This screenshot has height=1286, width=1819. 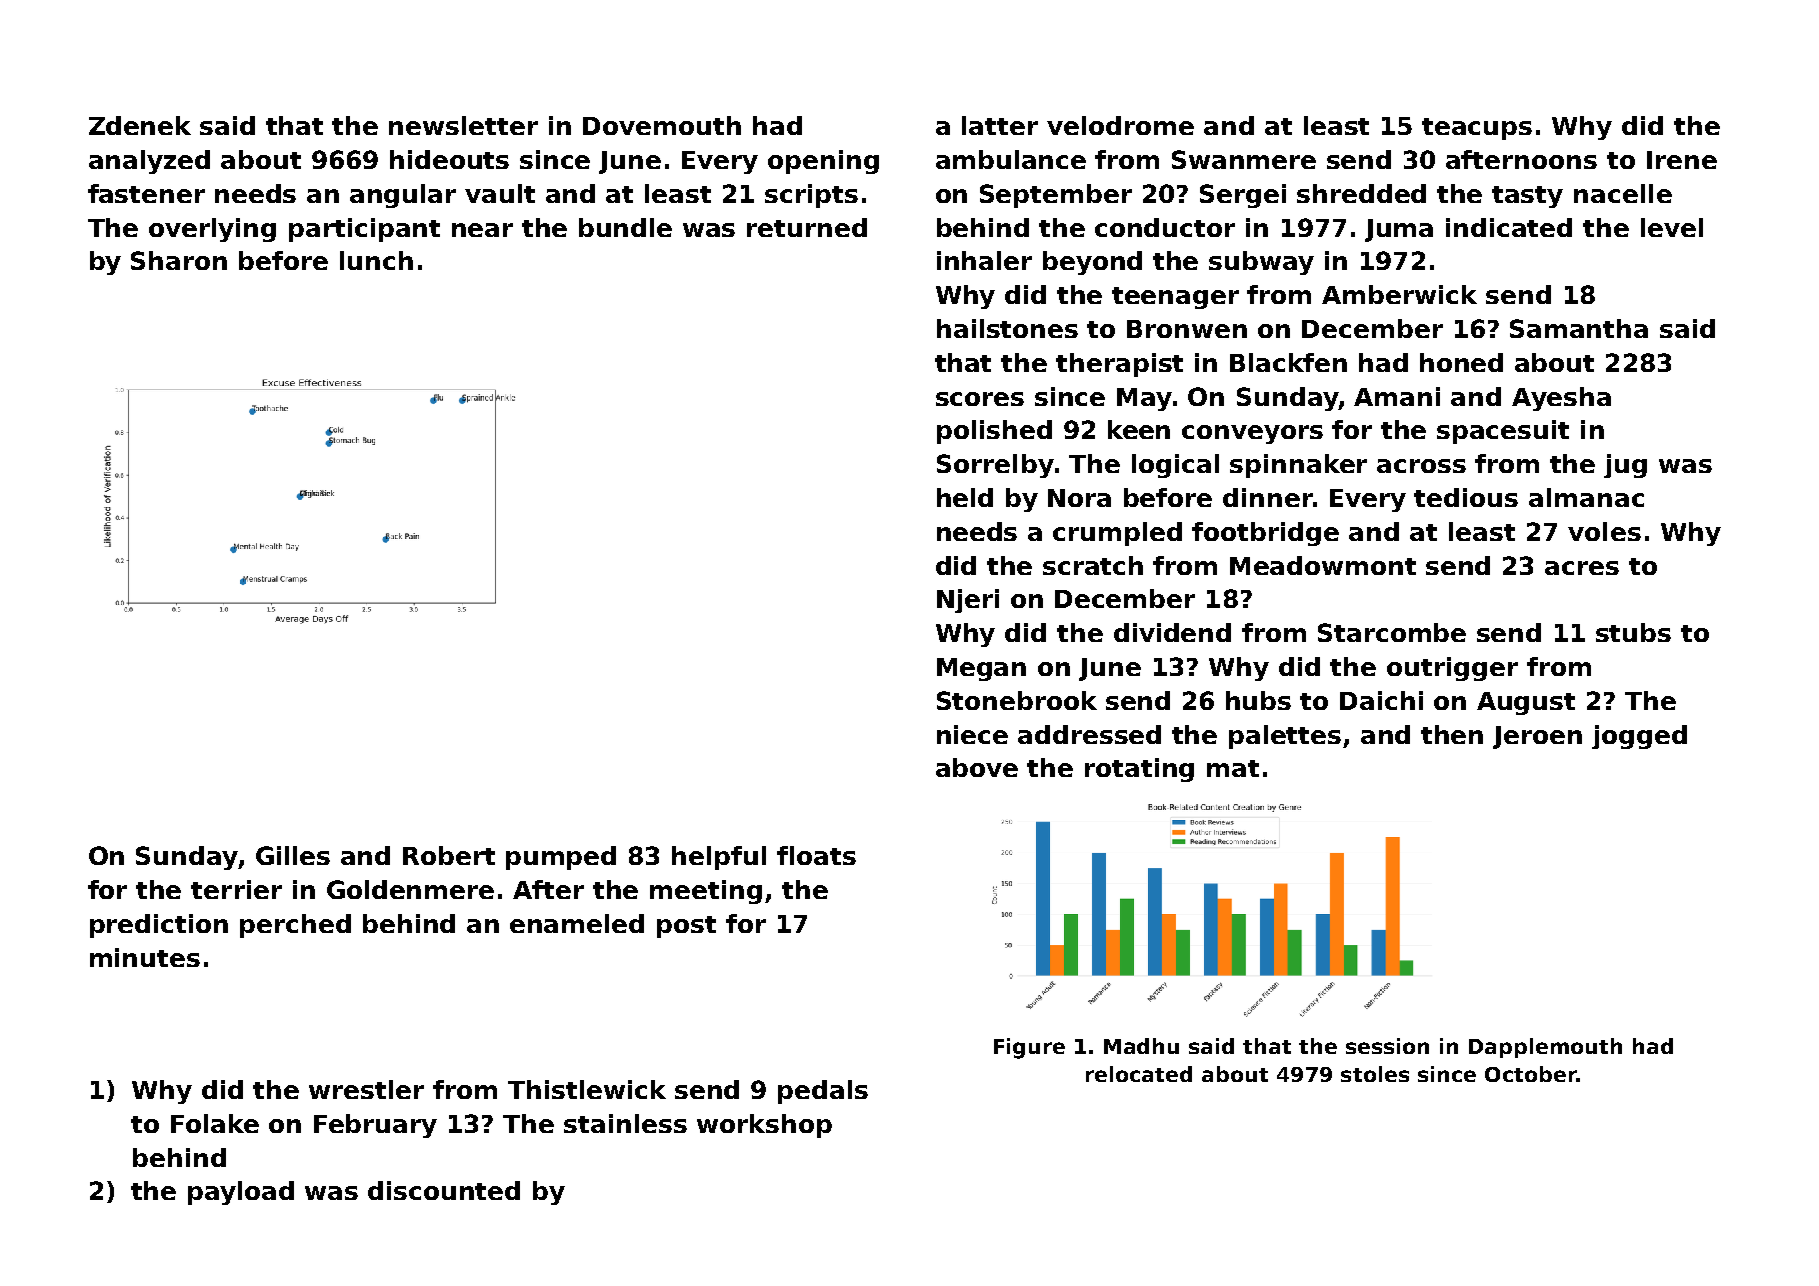 I want to click on inhaler, so click(x=984, y=260).
